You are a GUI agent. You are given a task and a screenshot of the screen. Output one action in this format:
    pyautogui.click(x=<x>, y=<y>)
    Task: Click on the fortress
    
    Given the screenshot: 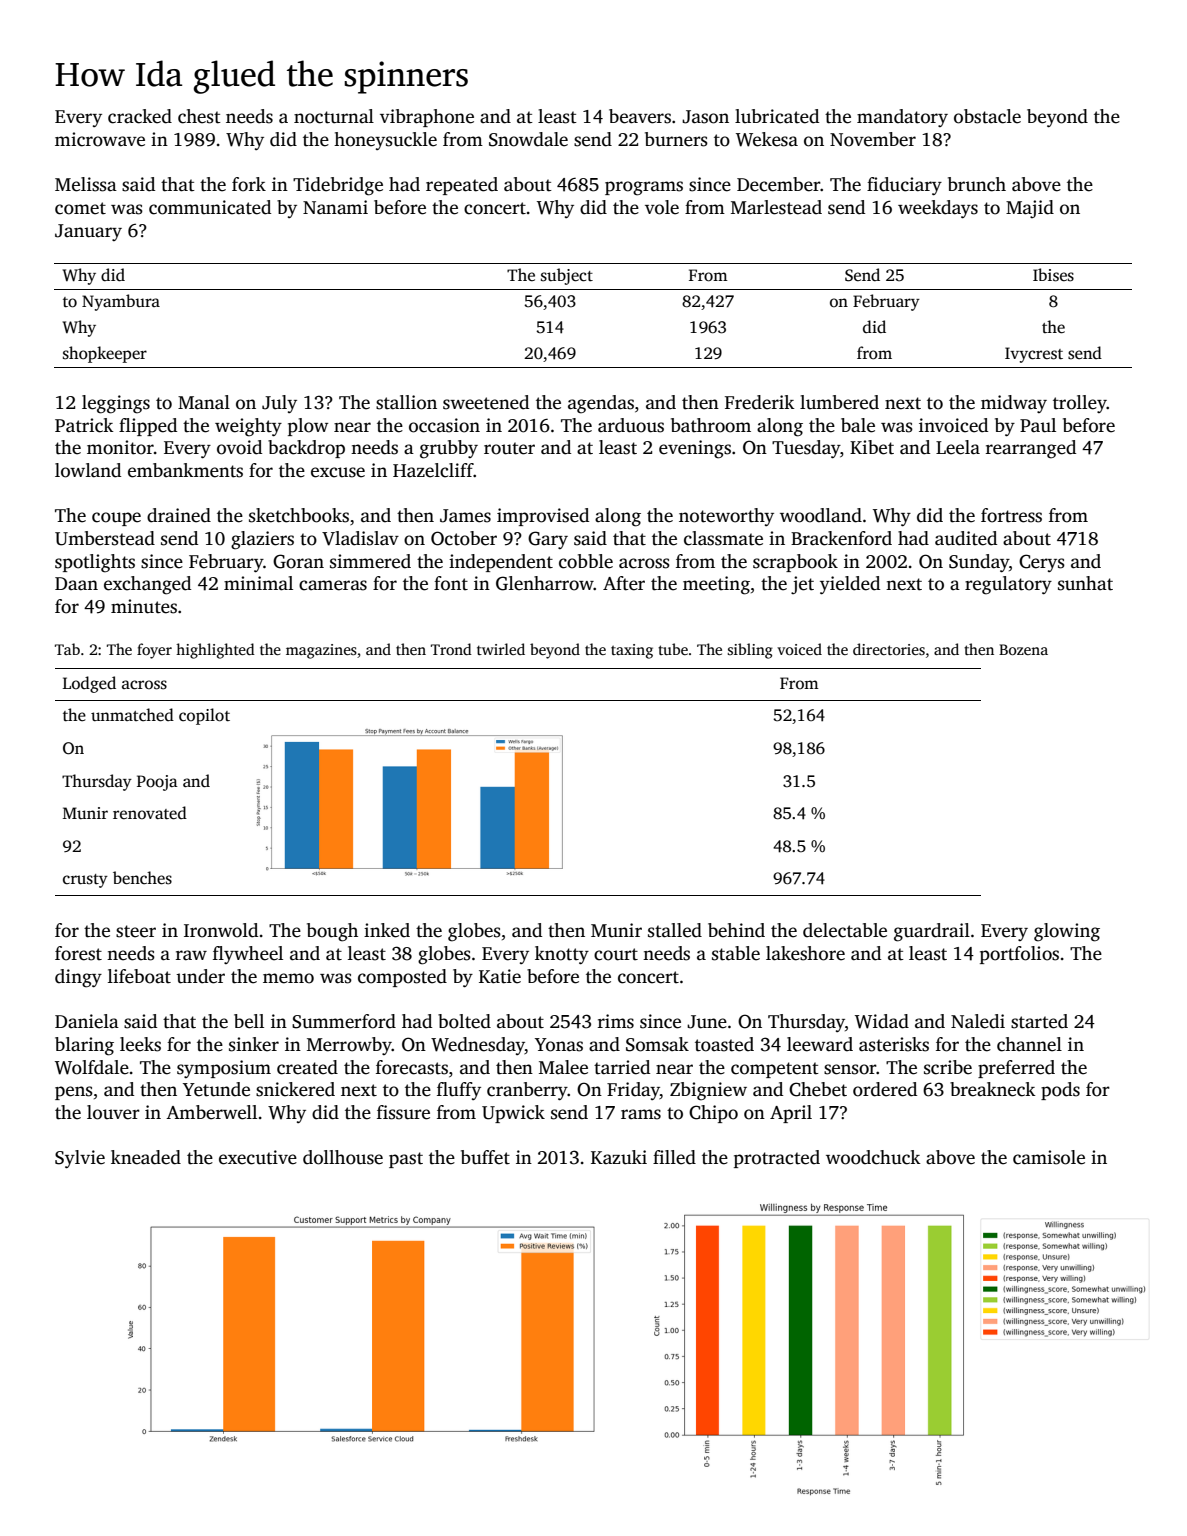 What is the action you would take?
    pyautogui.click(x=1011, y=515)
